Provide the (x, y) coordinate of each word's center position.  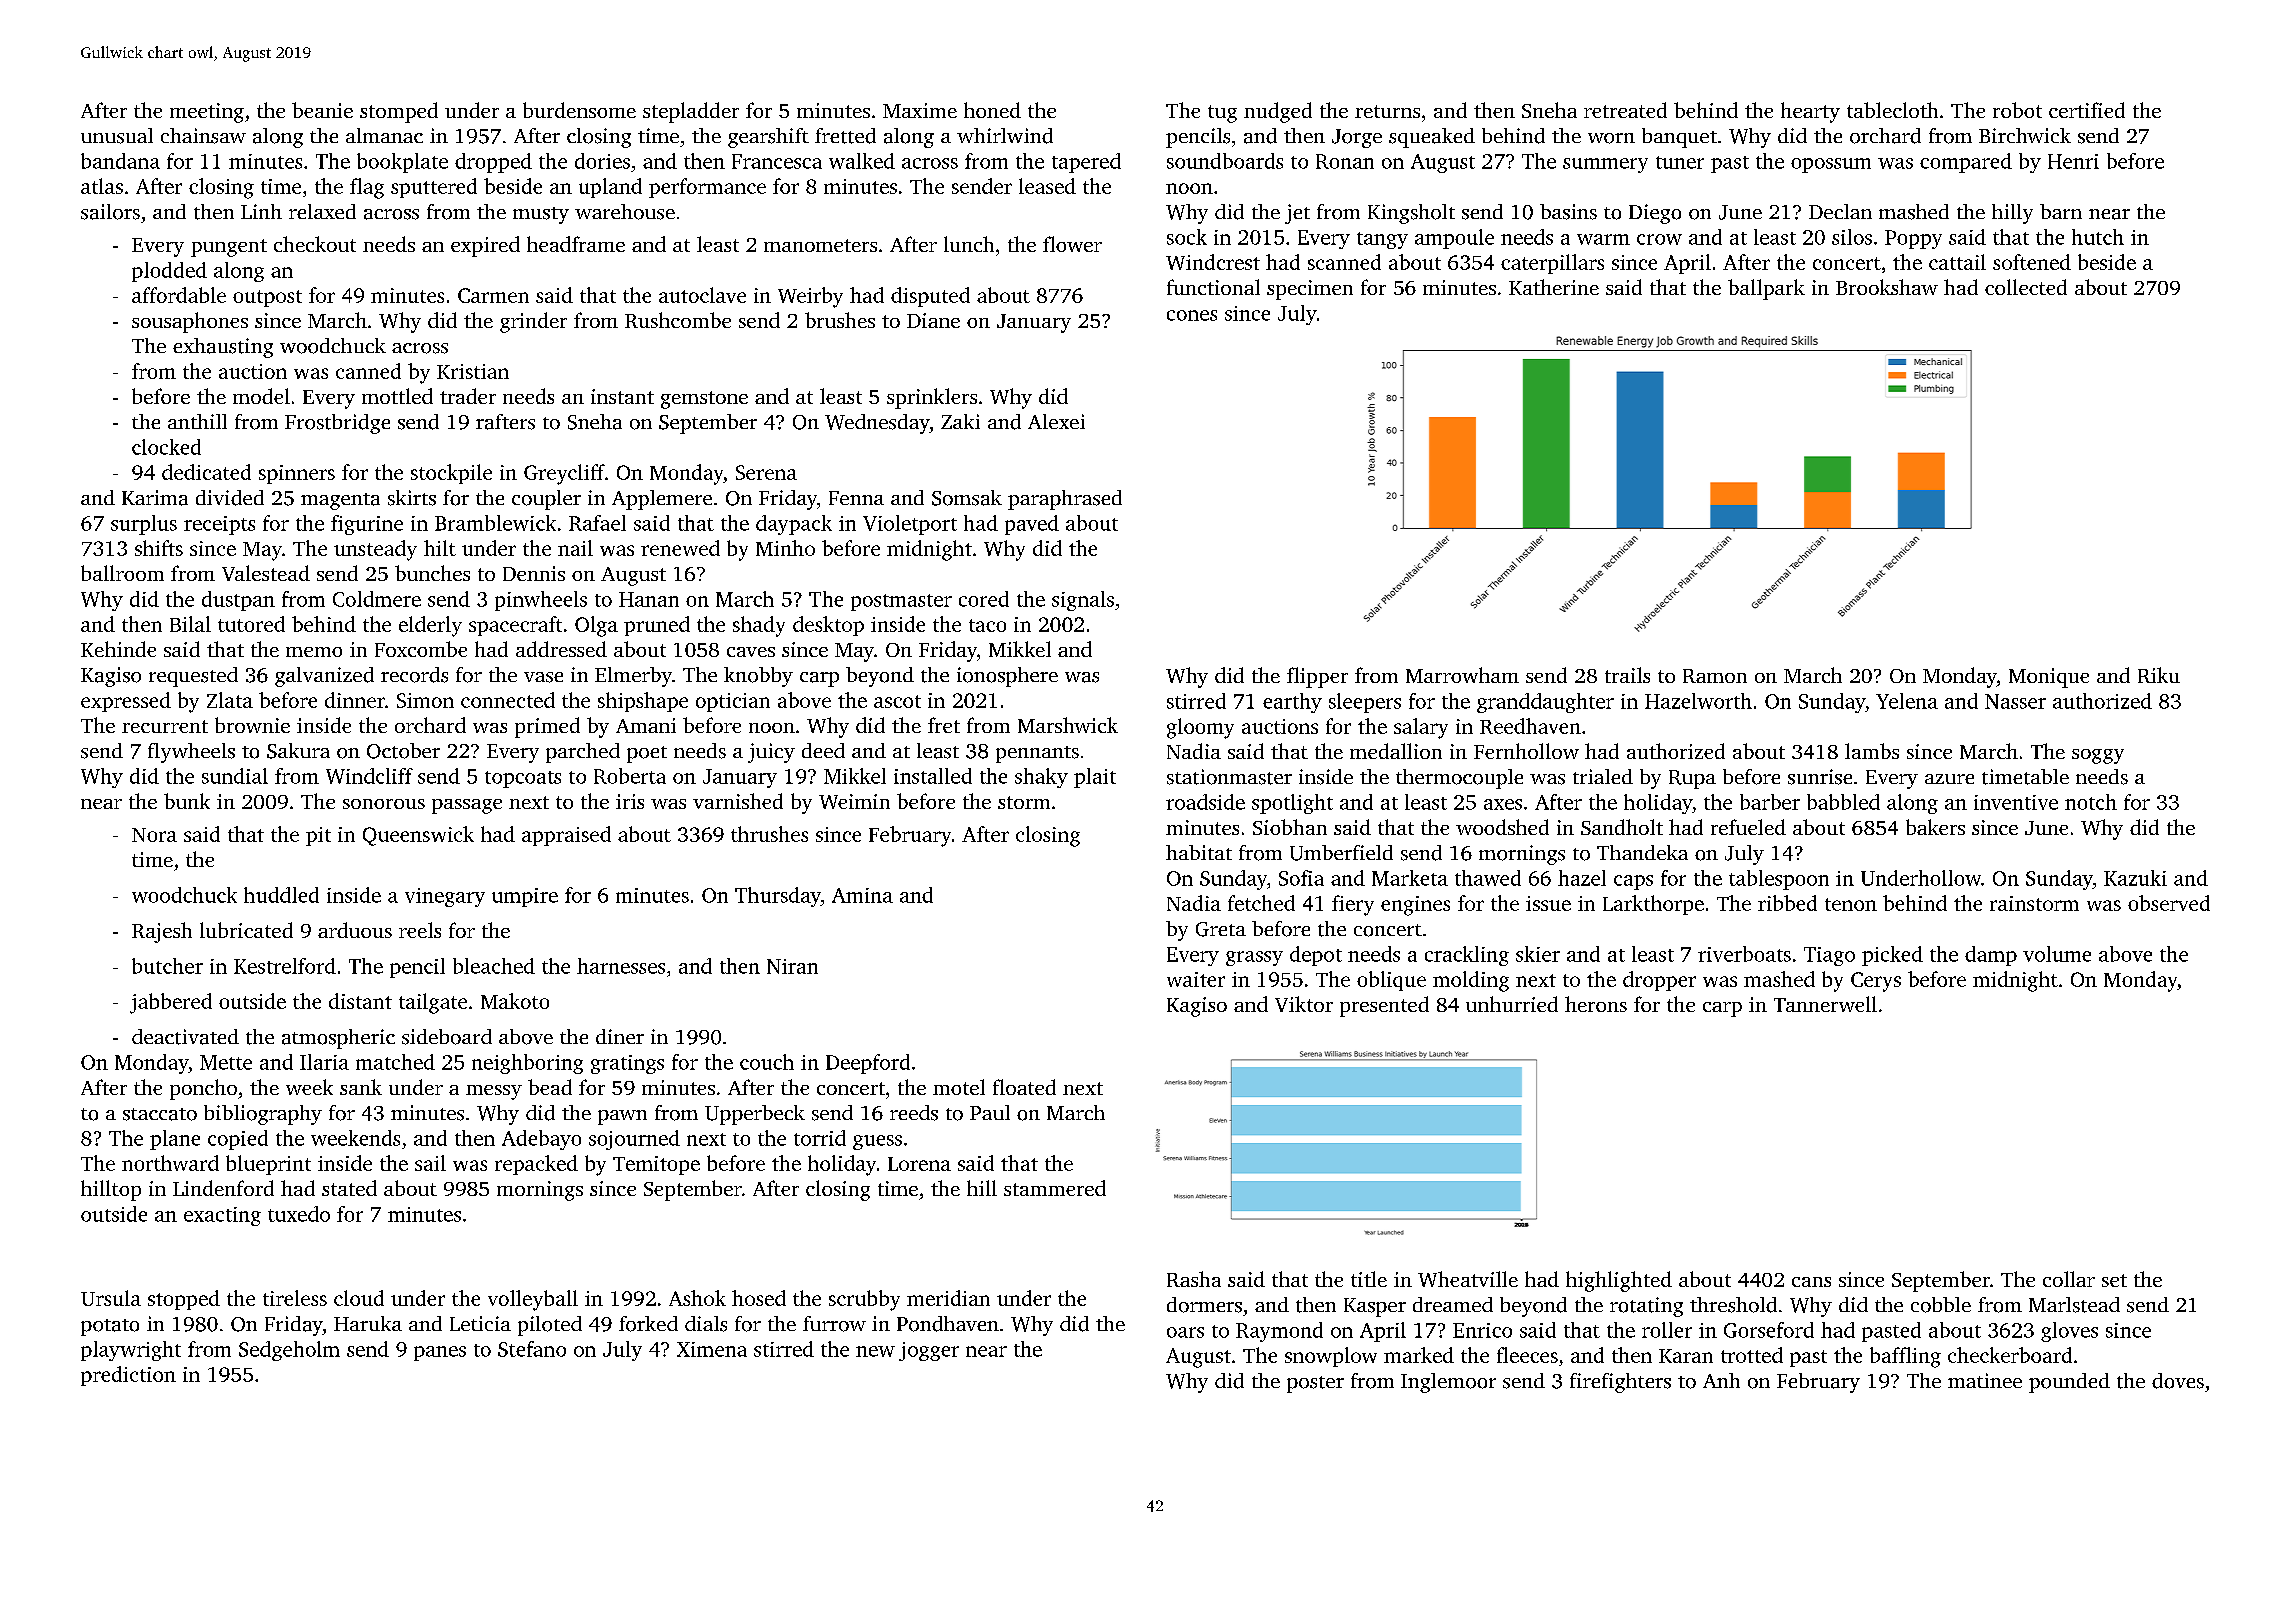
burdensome (579, 110)
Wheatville (1468, 1279)
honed (992, 110)
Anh (1721, 1380)
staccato (160, 1114)
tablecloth (1892, 110)
